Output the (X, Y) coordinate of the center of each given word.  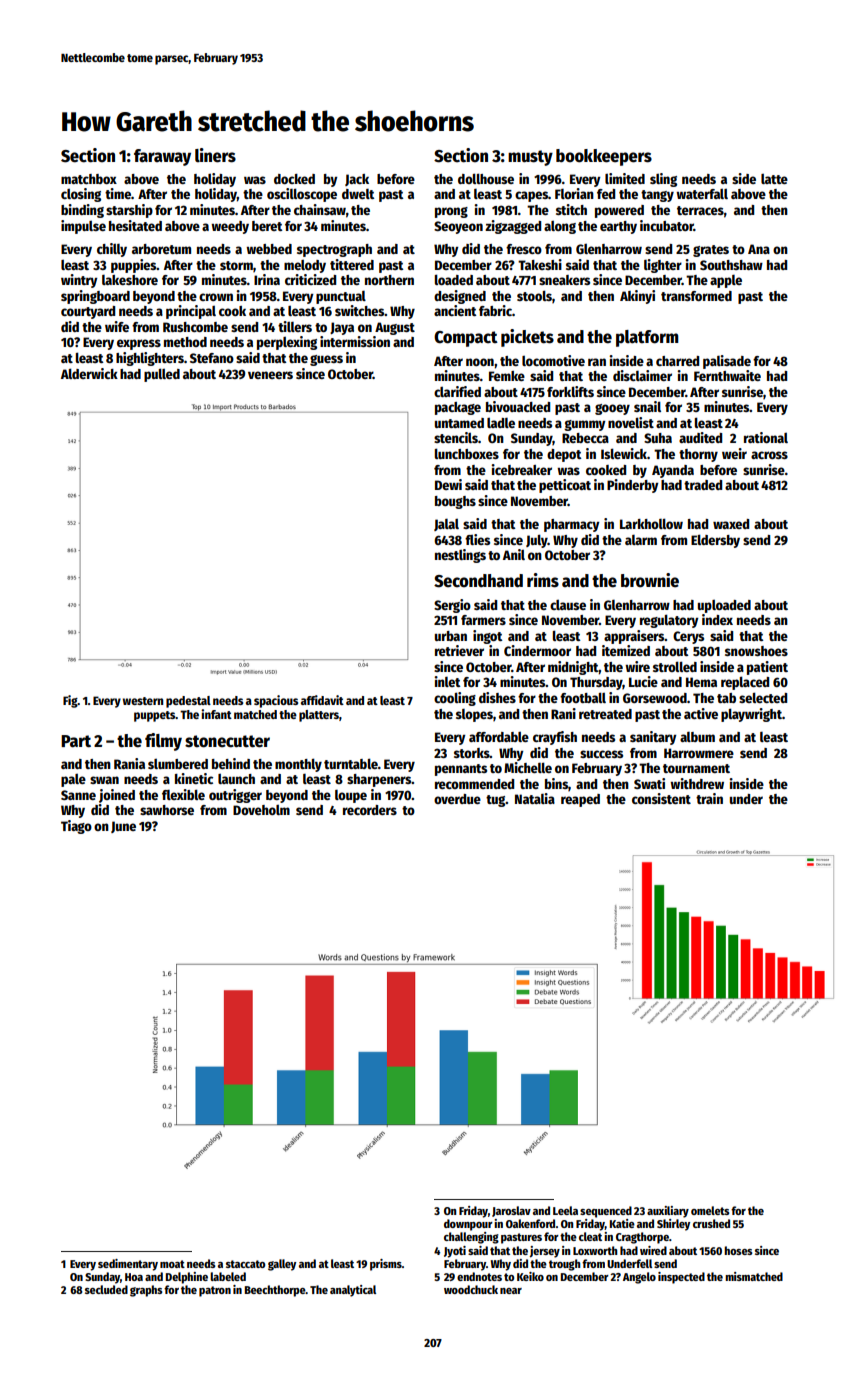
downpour (468, 1225)
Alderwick (89, 373)
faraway (162, 157)
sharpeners (379, 780)
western (143, 701)
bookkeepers (604, 157)
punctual (341, 297)
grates (711, 251)
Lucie (643, 681)
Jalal (446, 525)
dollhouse (486, 178)
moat (172, 1264)
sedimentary (128, 1265)
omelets (710, 1210)
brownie (650, 580)
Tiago (76, 827)
